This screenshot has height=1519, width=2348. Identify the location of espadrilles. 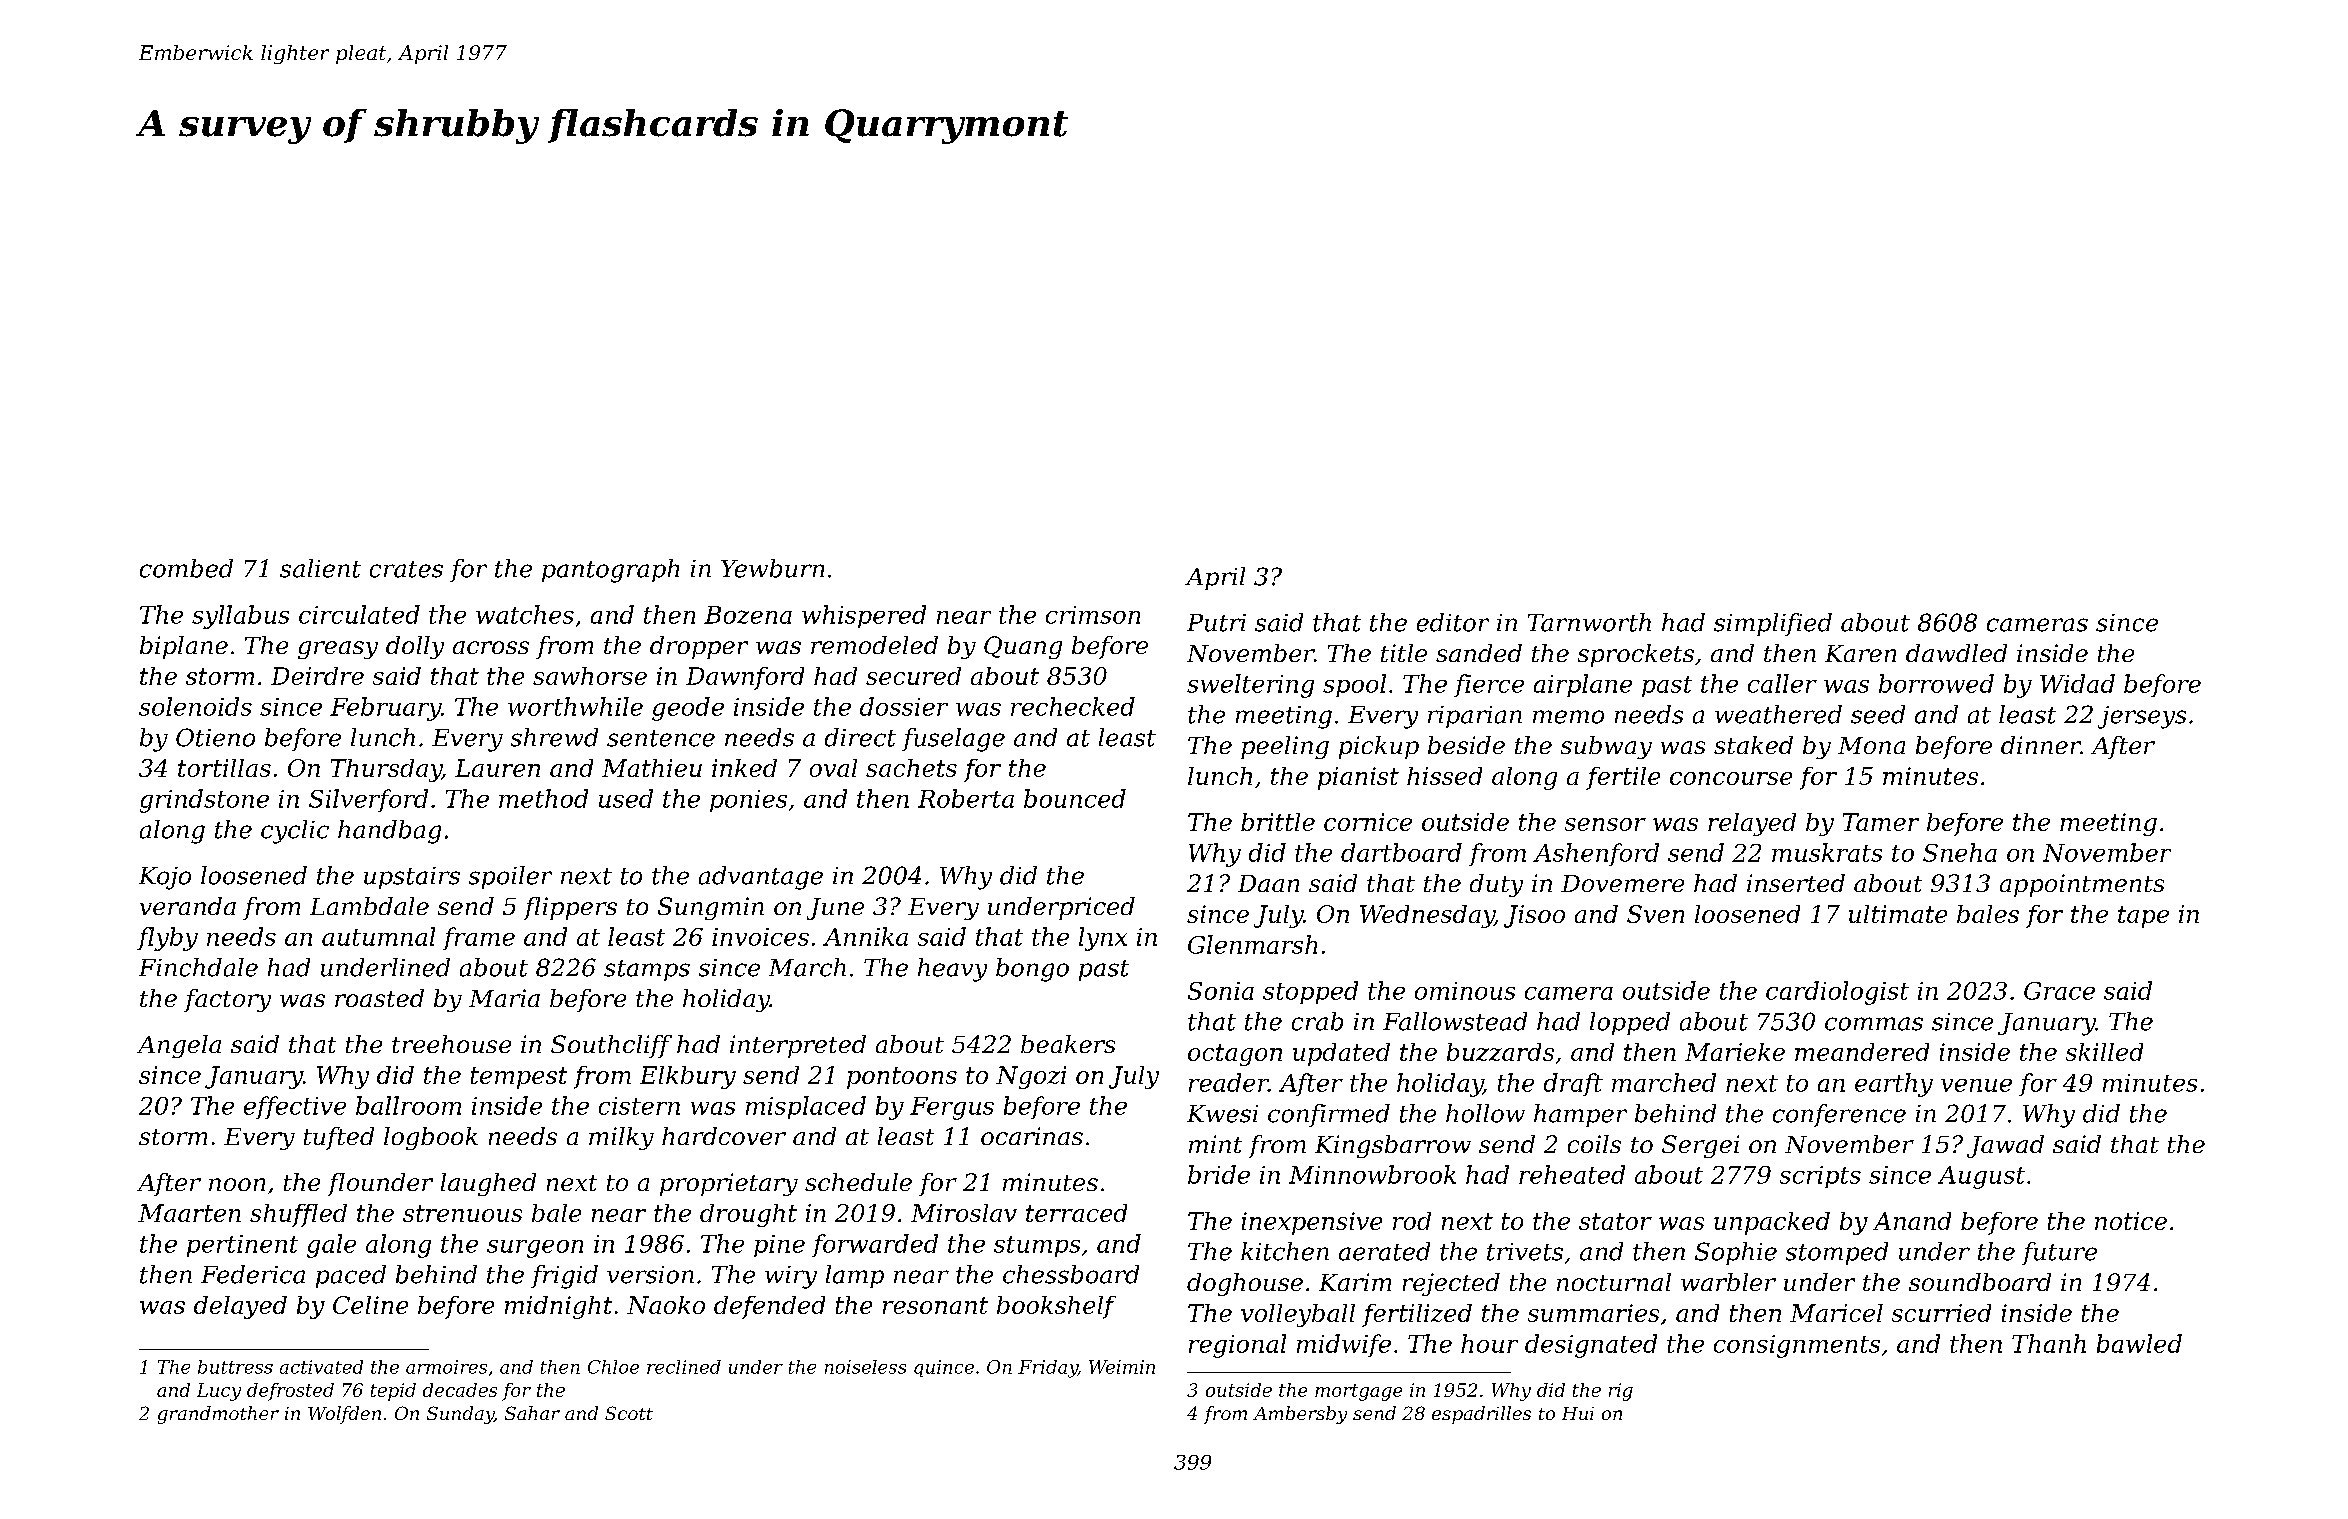
(1481, 1415).
